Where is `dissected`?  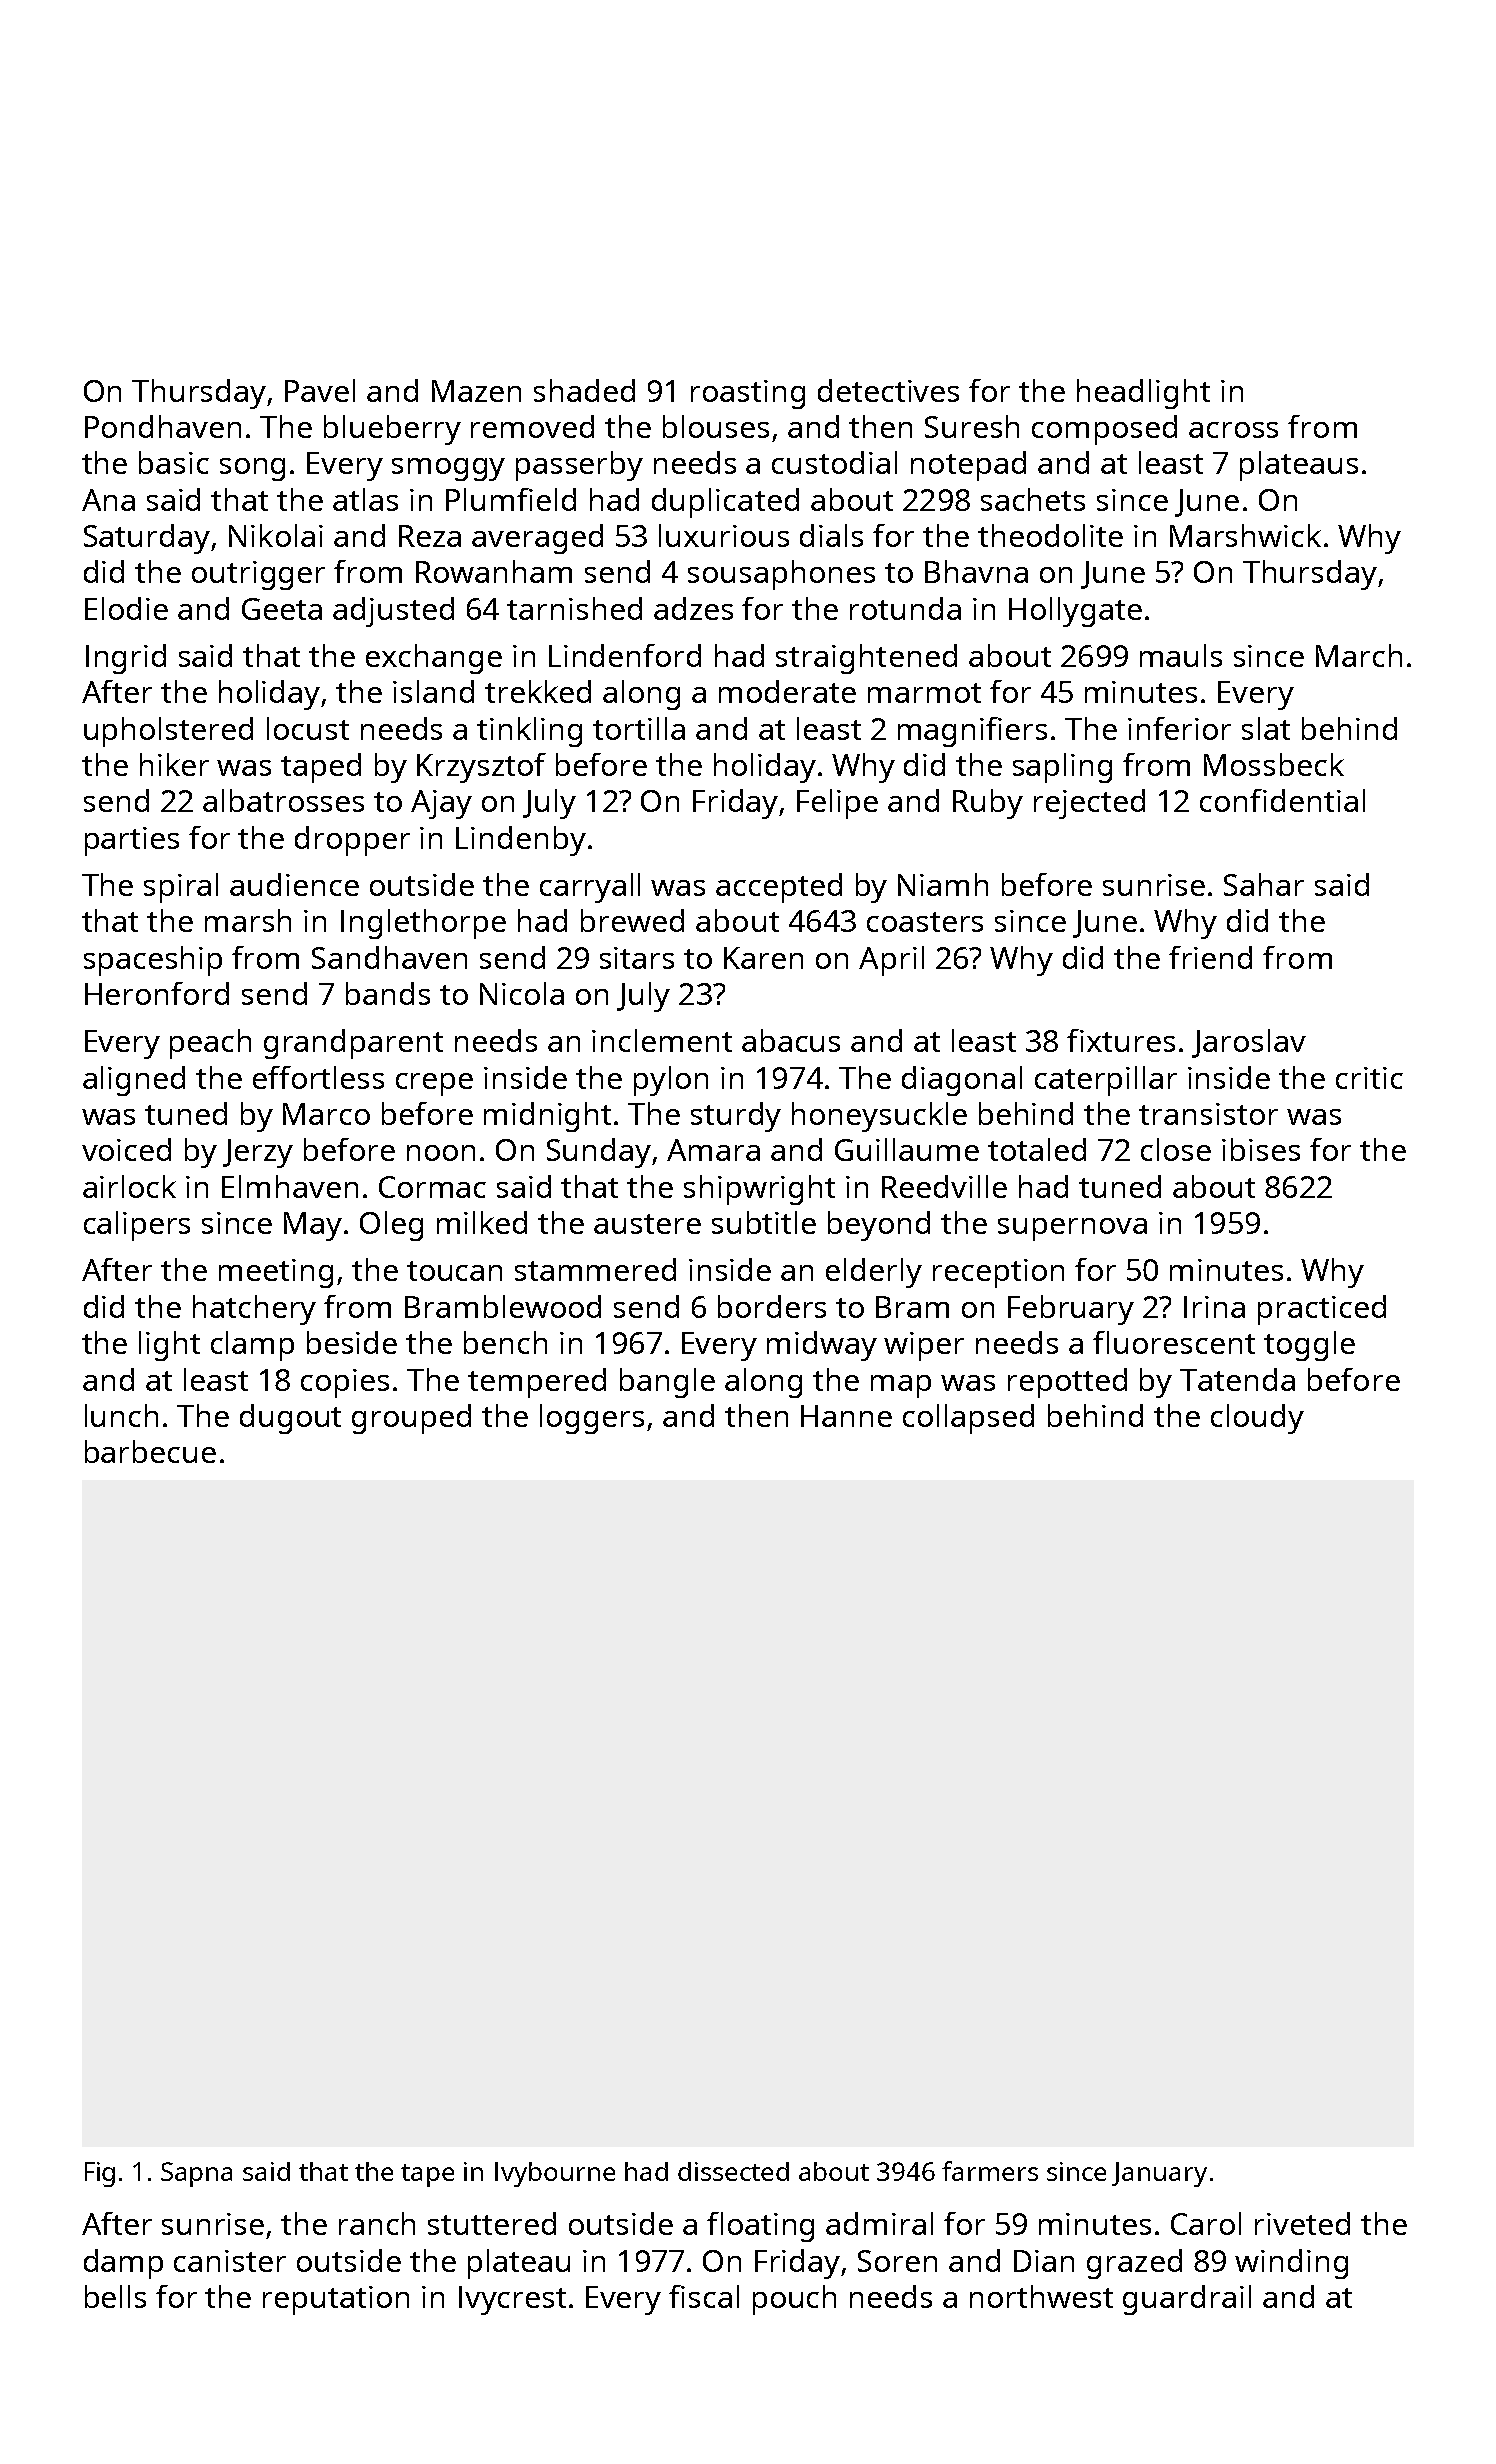
dissected is located at coordinates (733, 2171).
